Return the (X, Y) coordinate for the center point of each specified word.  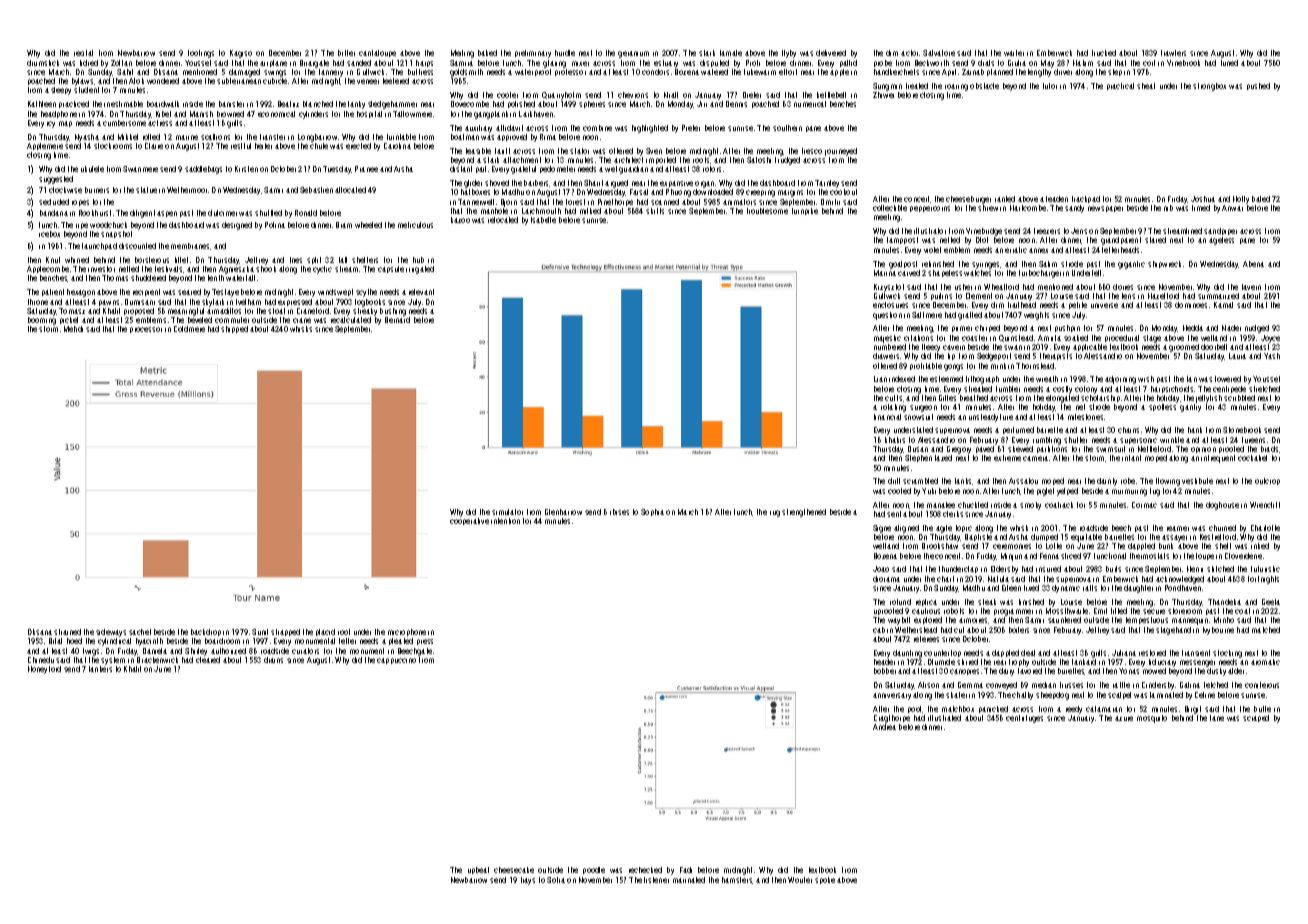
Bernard (397, 320)
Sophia (652, 512)
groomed (1184, 348)
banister (231, 104)
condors (655, 72)
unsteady (983, 418)
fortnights (1263, 580)
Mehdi (73, 329)
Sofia (556, 880)
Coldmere (189, 329)
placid (325, 632)
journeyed (841, 152)
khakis (895, 440)
